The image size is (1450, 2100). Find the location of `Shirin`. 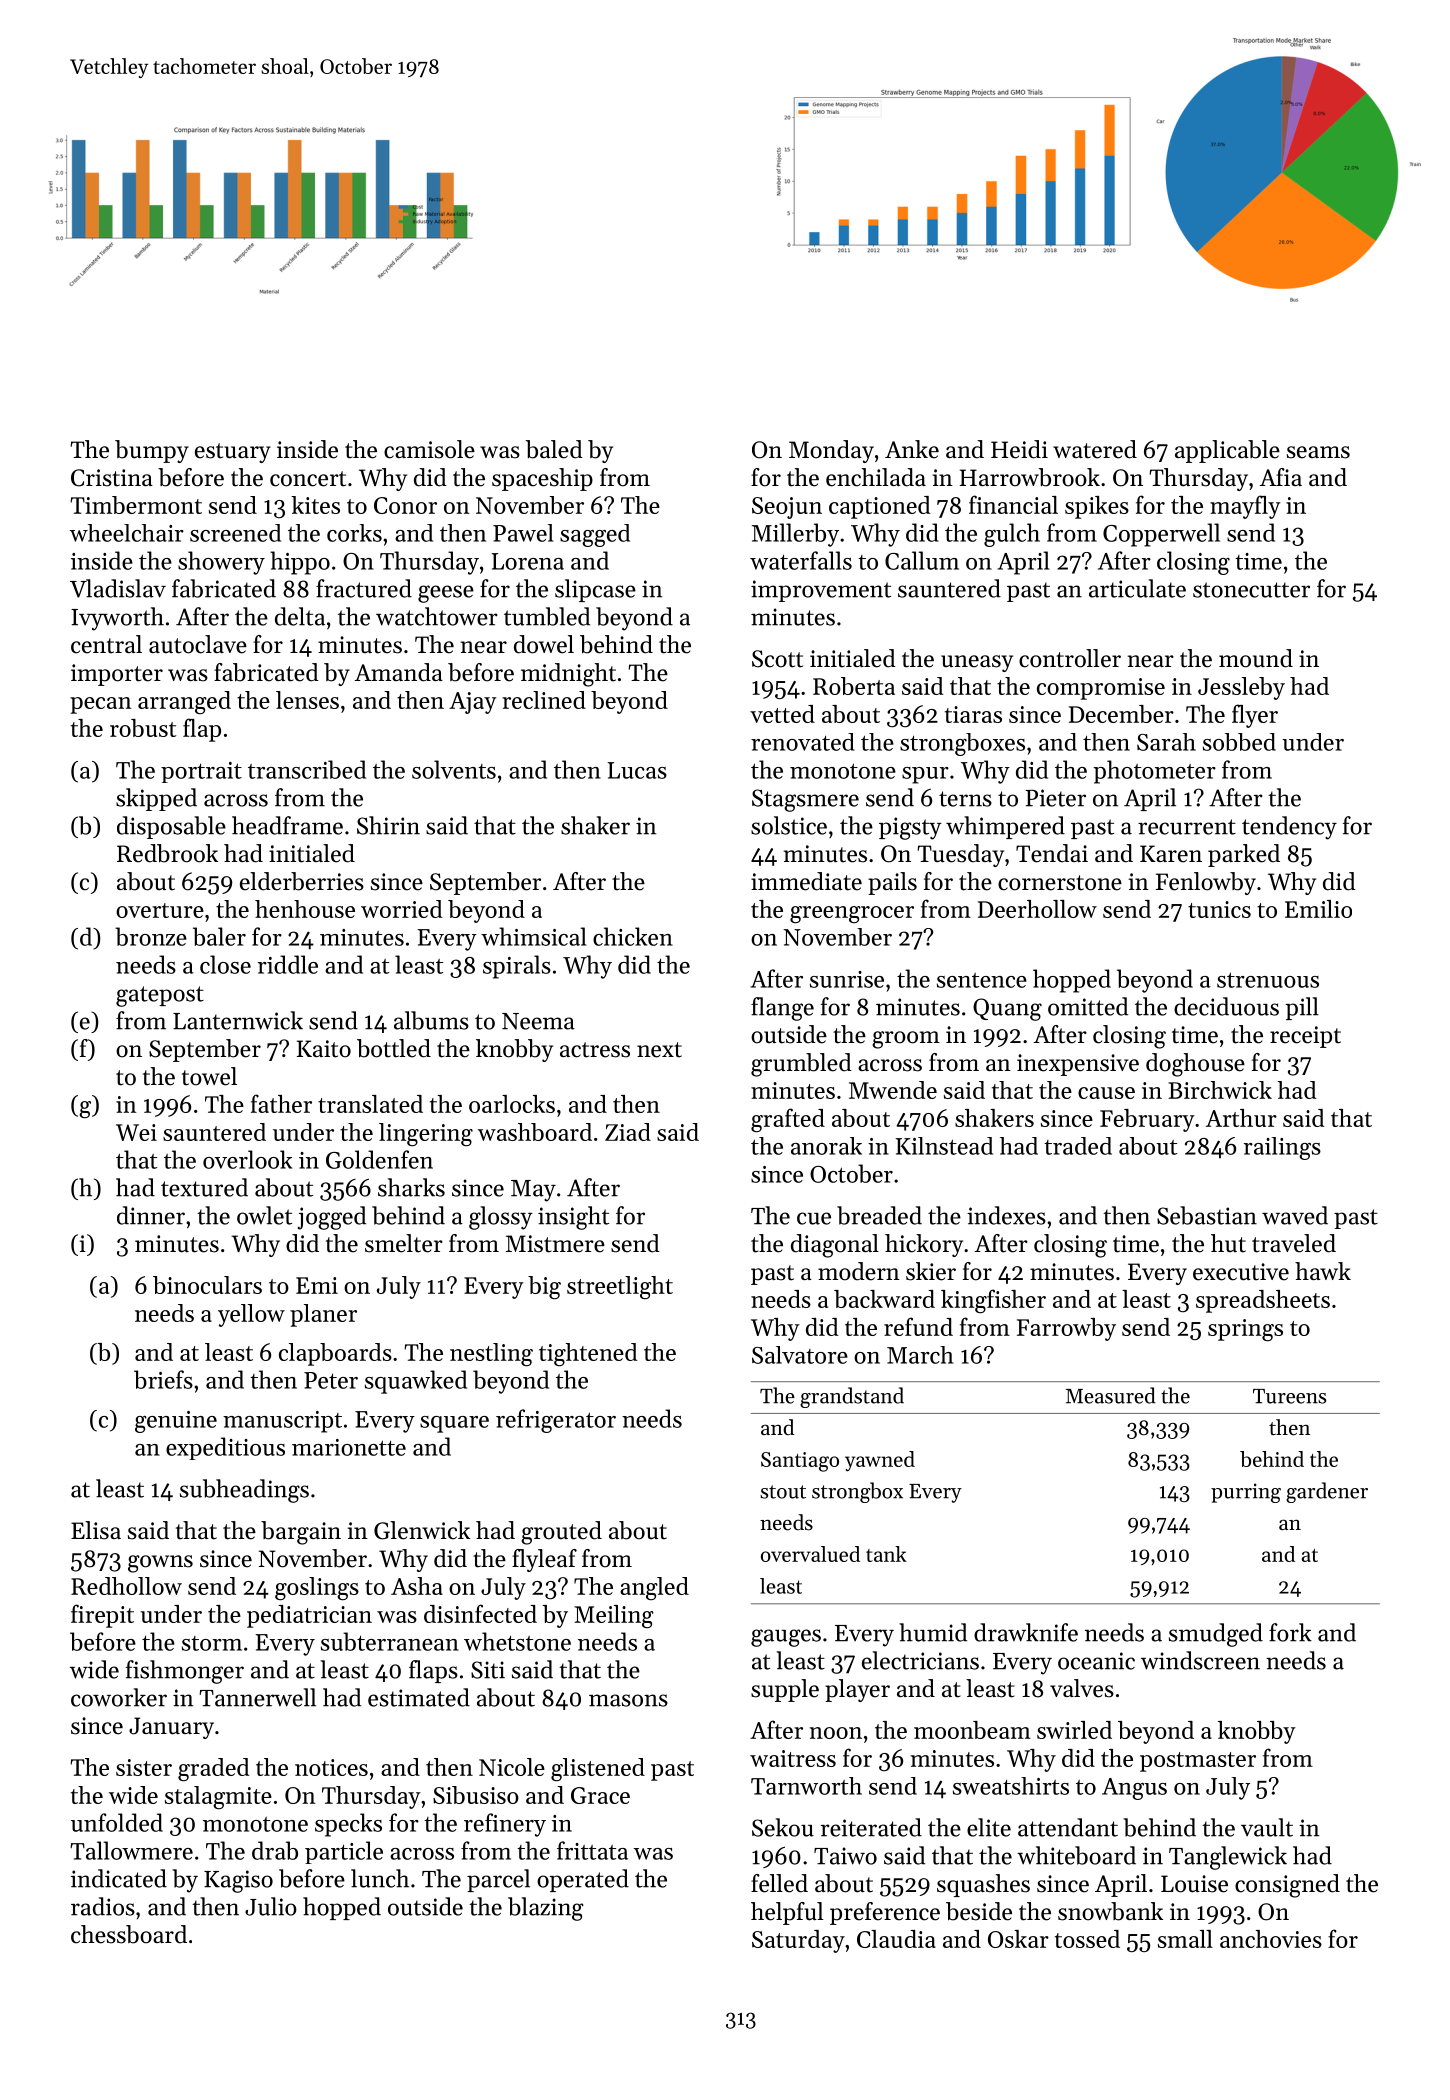

Shirin is located at coordinates (388, 825).
